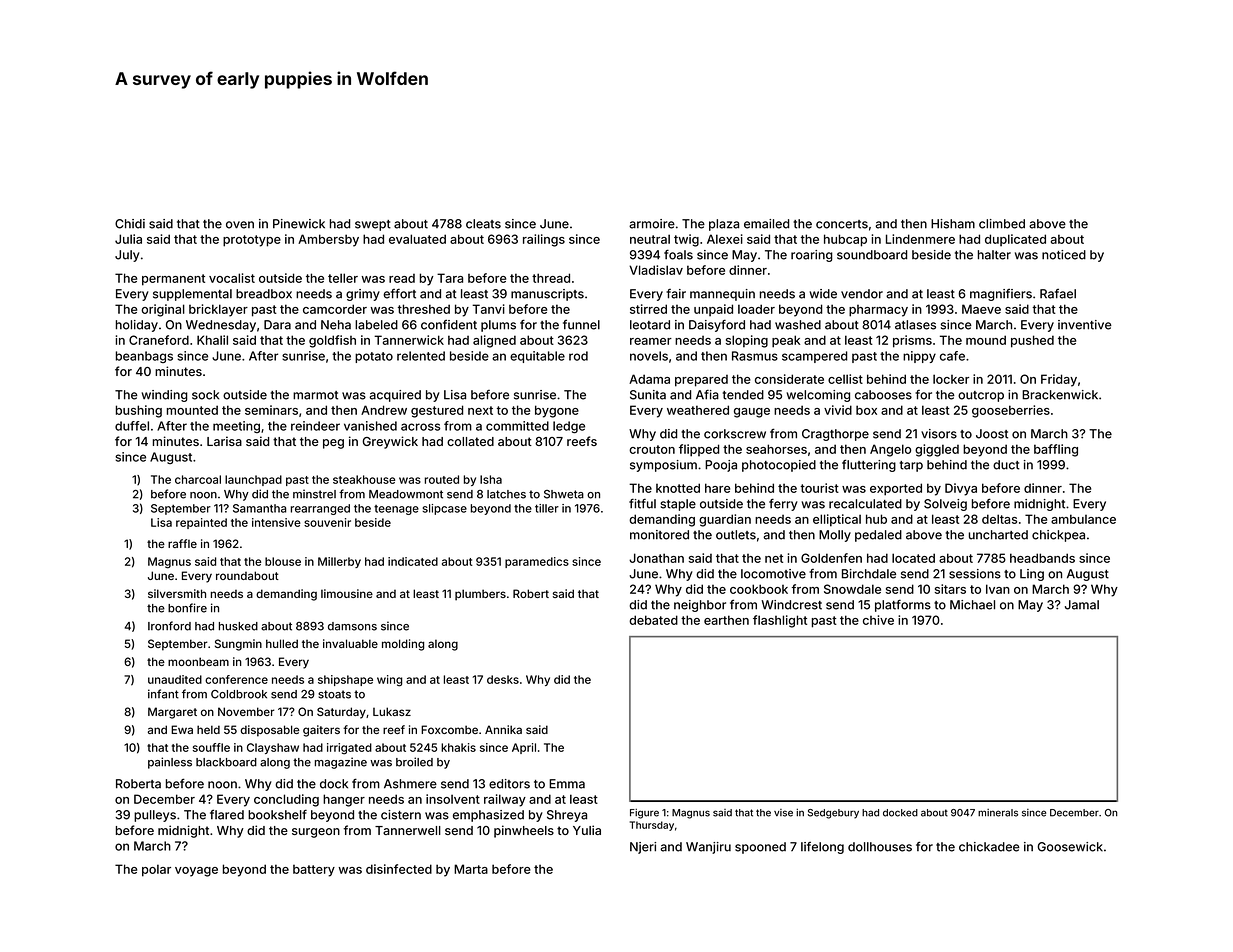 The width and height of the screenshot is (1233, 952). I want to click on battery, so click(314, 871).
